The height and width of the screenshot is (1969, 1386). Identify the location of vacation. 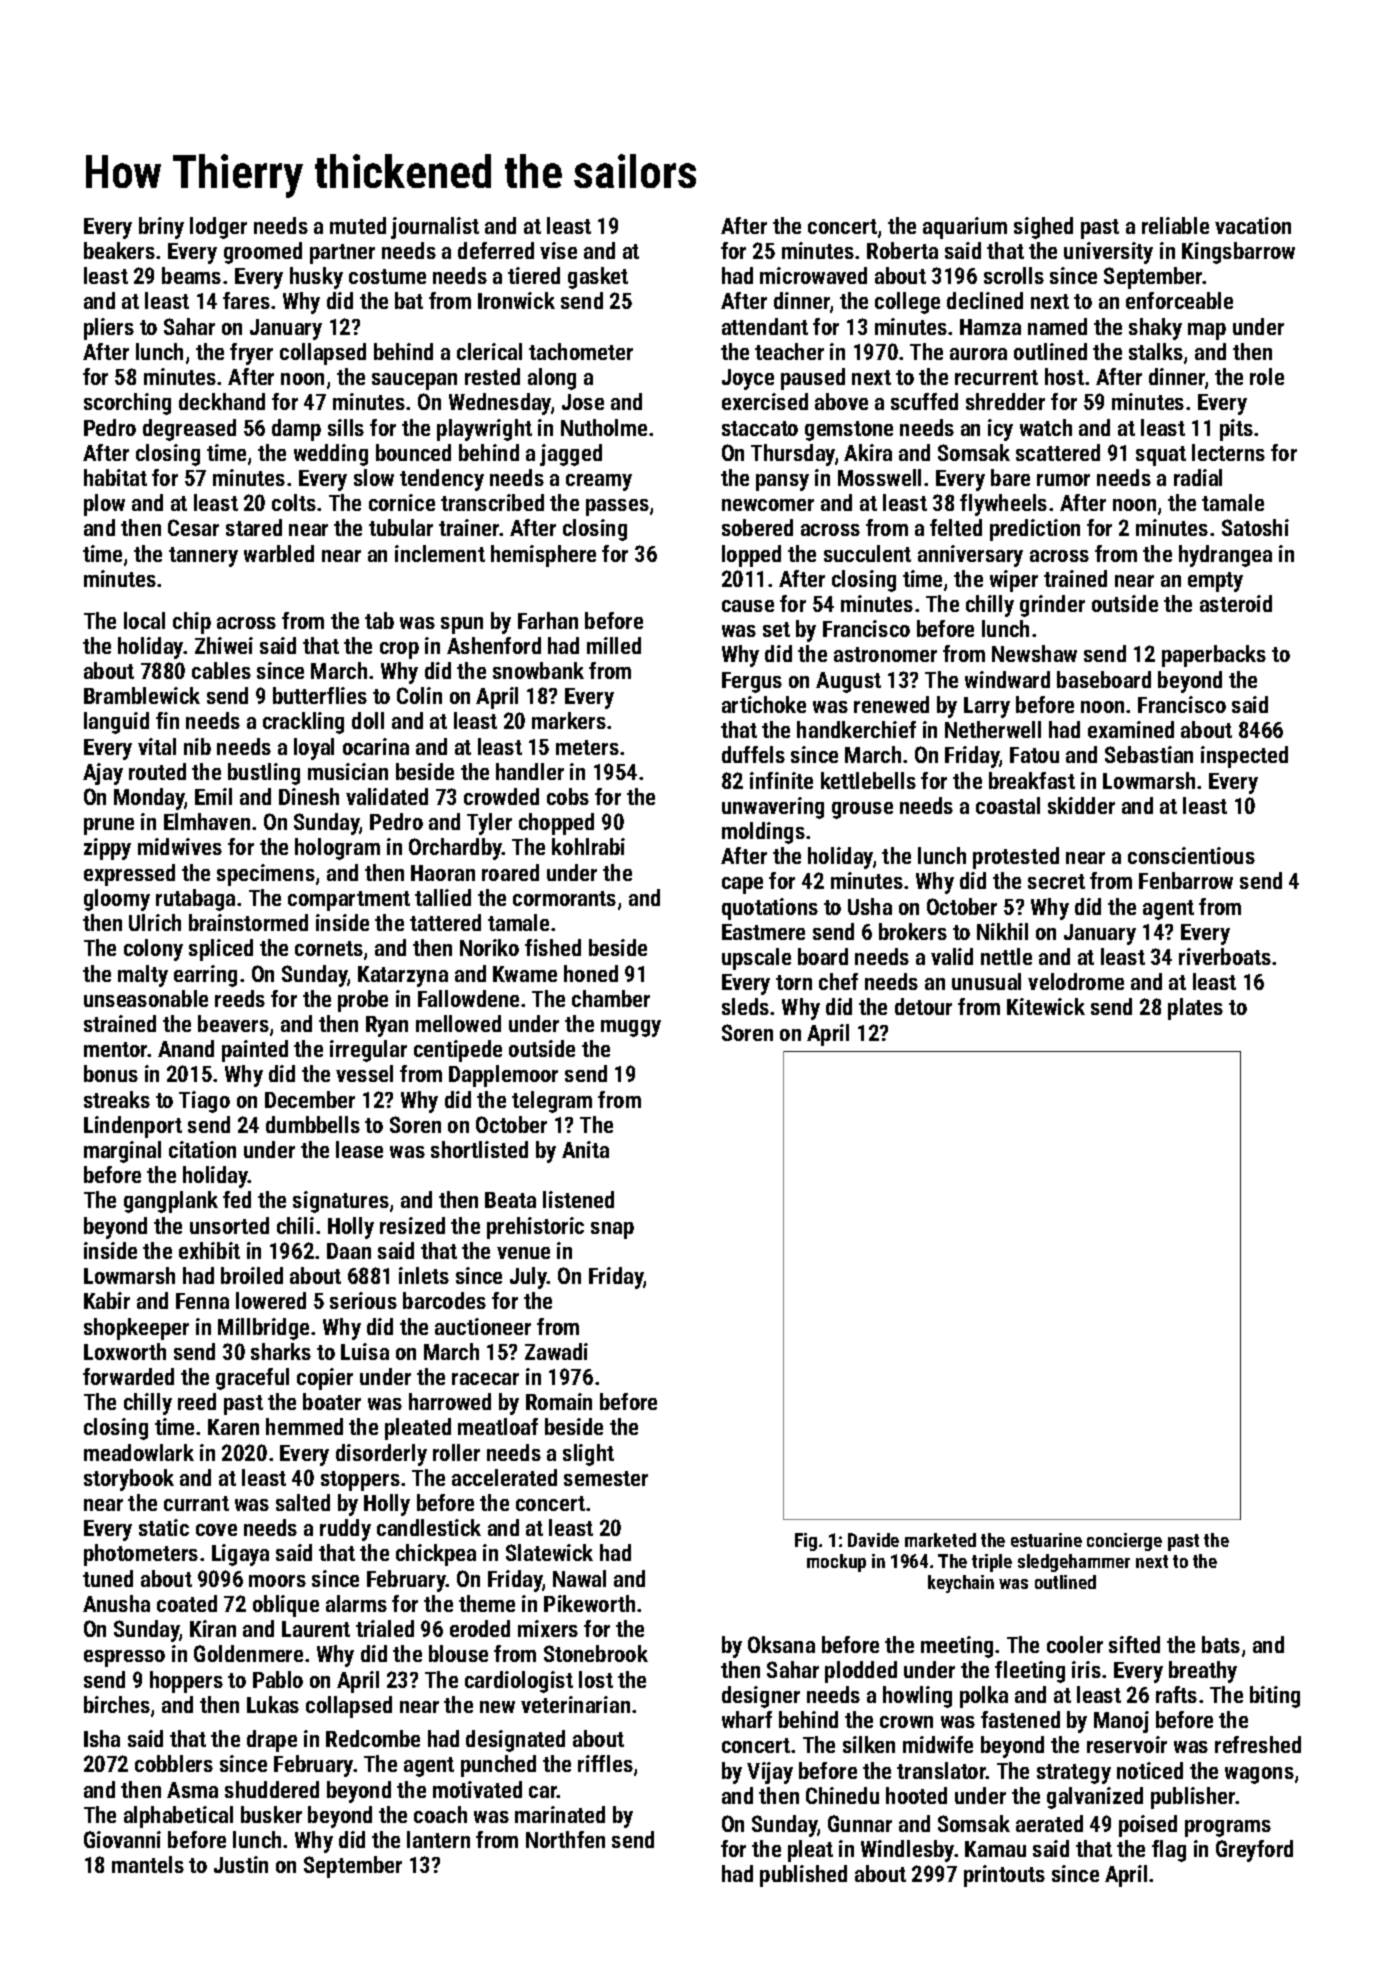
(1253, 225).
